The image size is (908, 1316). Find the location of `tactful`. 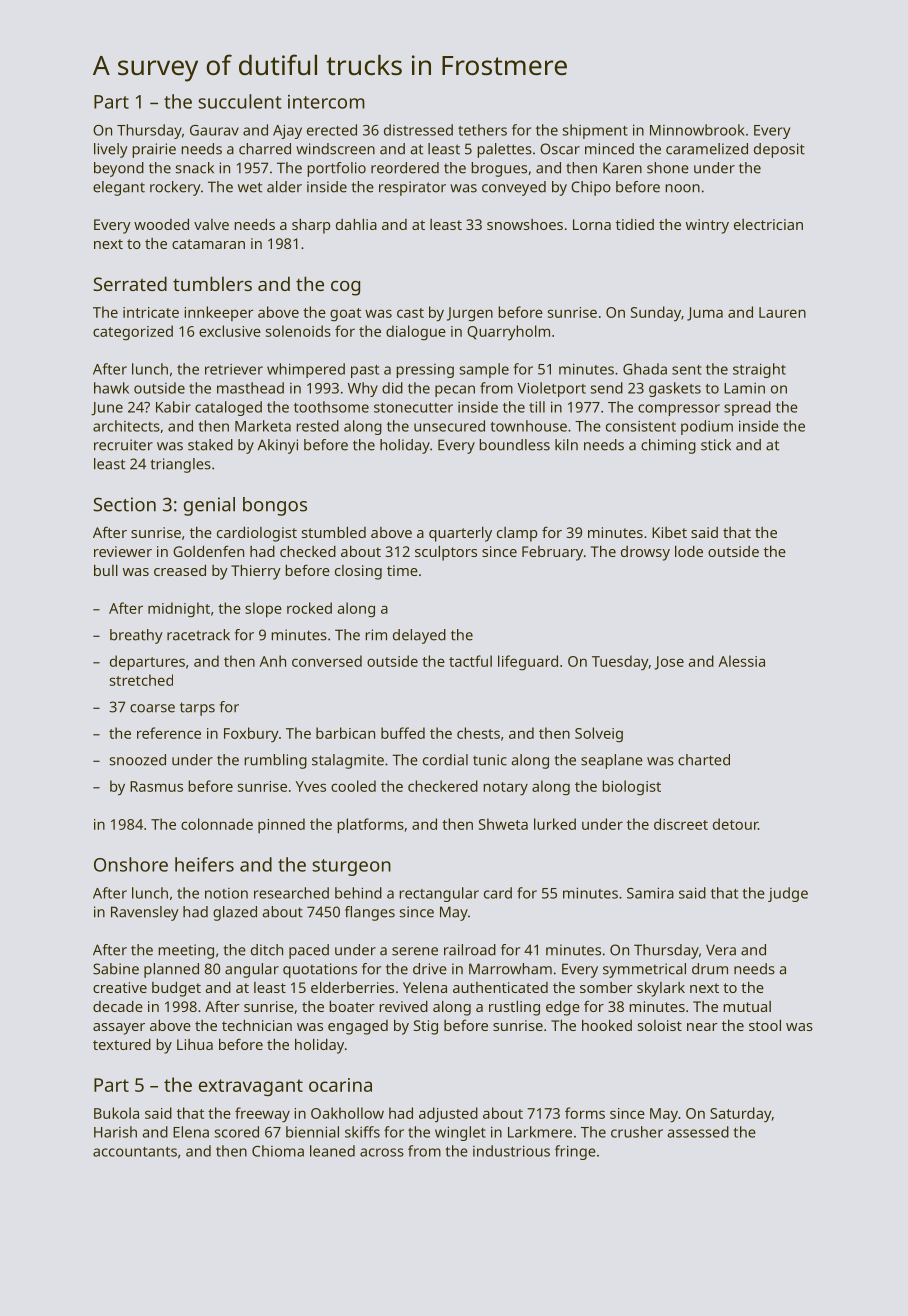

tactful is located at coordinates (470, 661).
